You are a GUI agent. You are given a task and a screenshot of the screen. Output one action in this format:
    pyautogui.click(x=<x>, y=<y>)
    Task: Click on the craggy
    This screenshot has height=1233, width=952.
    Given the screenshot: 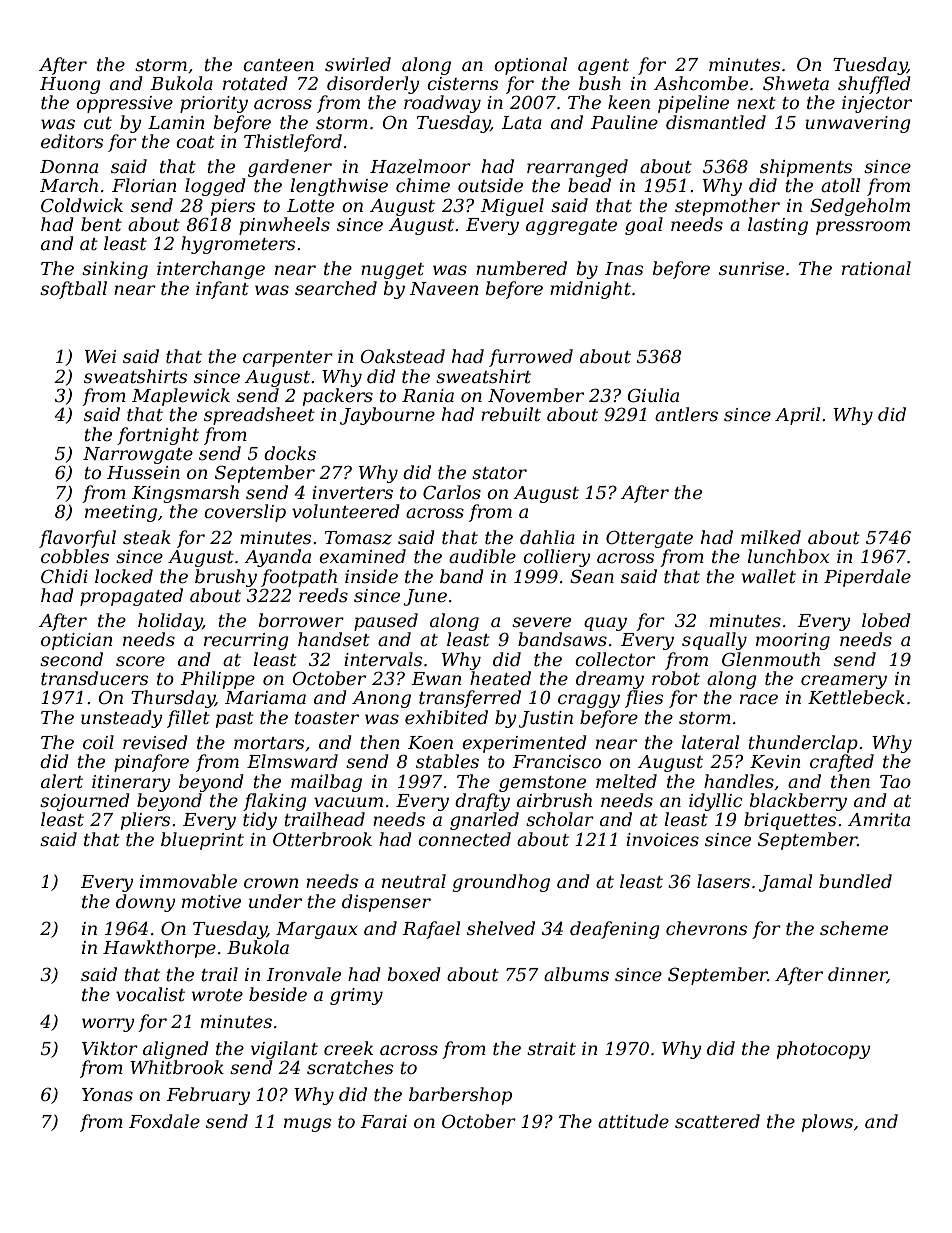 What is the action you would take?
    pyautogui.click(x=589, y=701)
